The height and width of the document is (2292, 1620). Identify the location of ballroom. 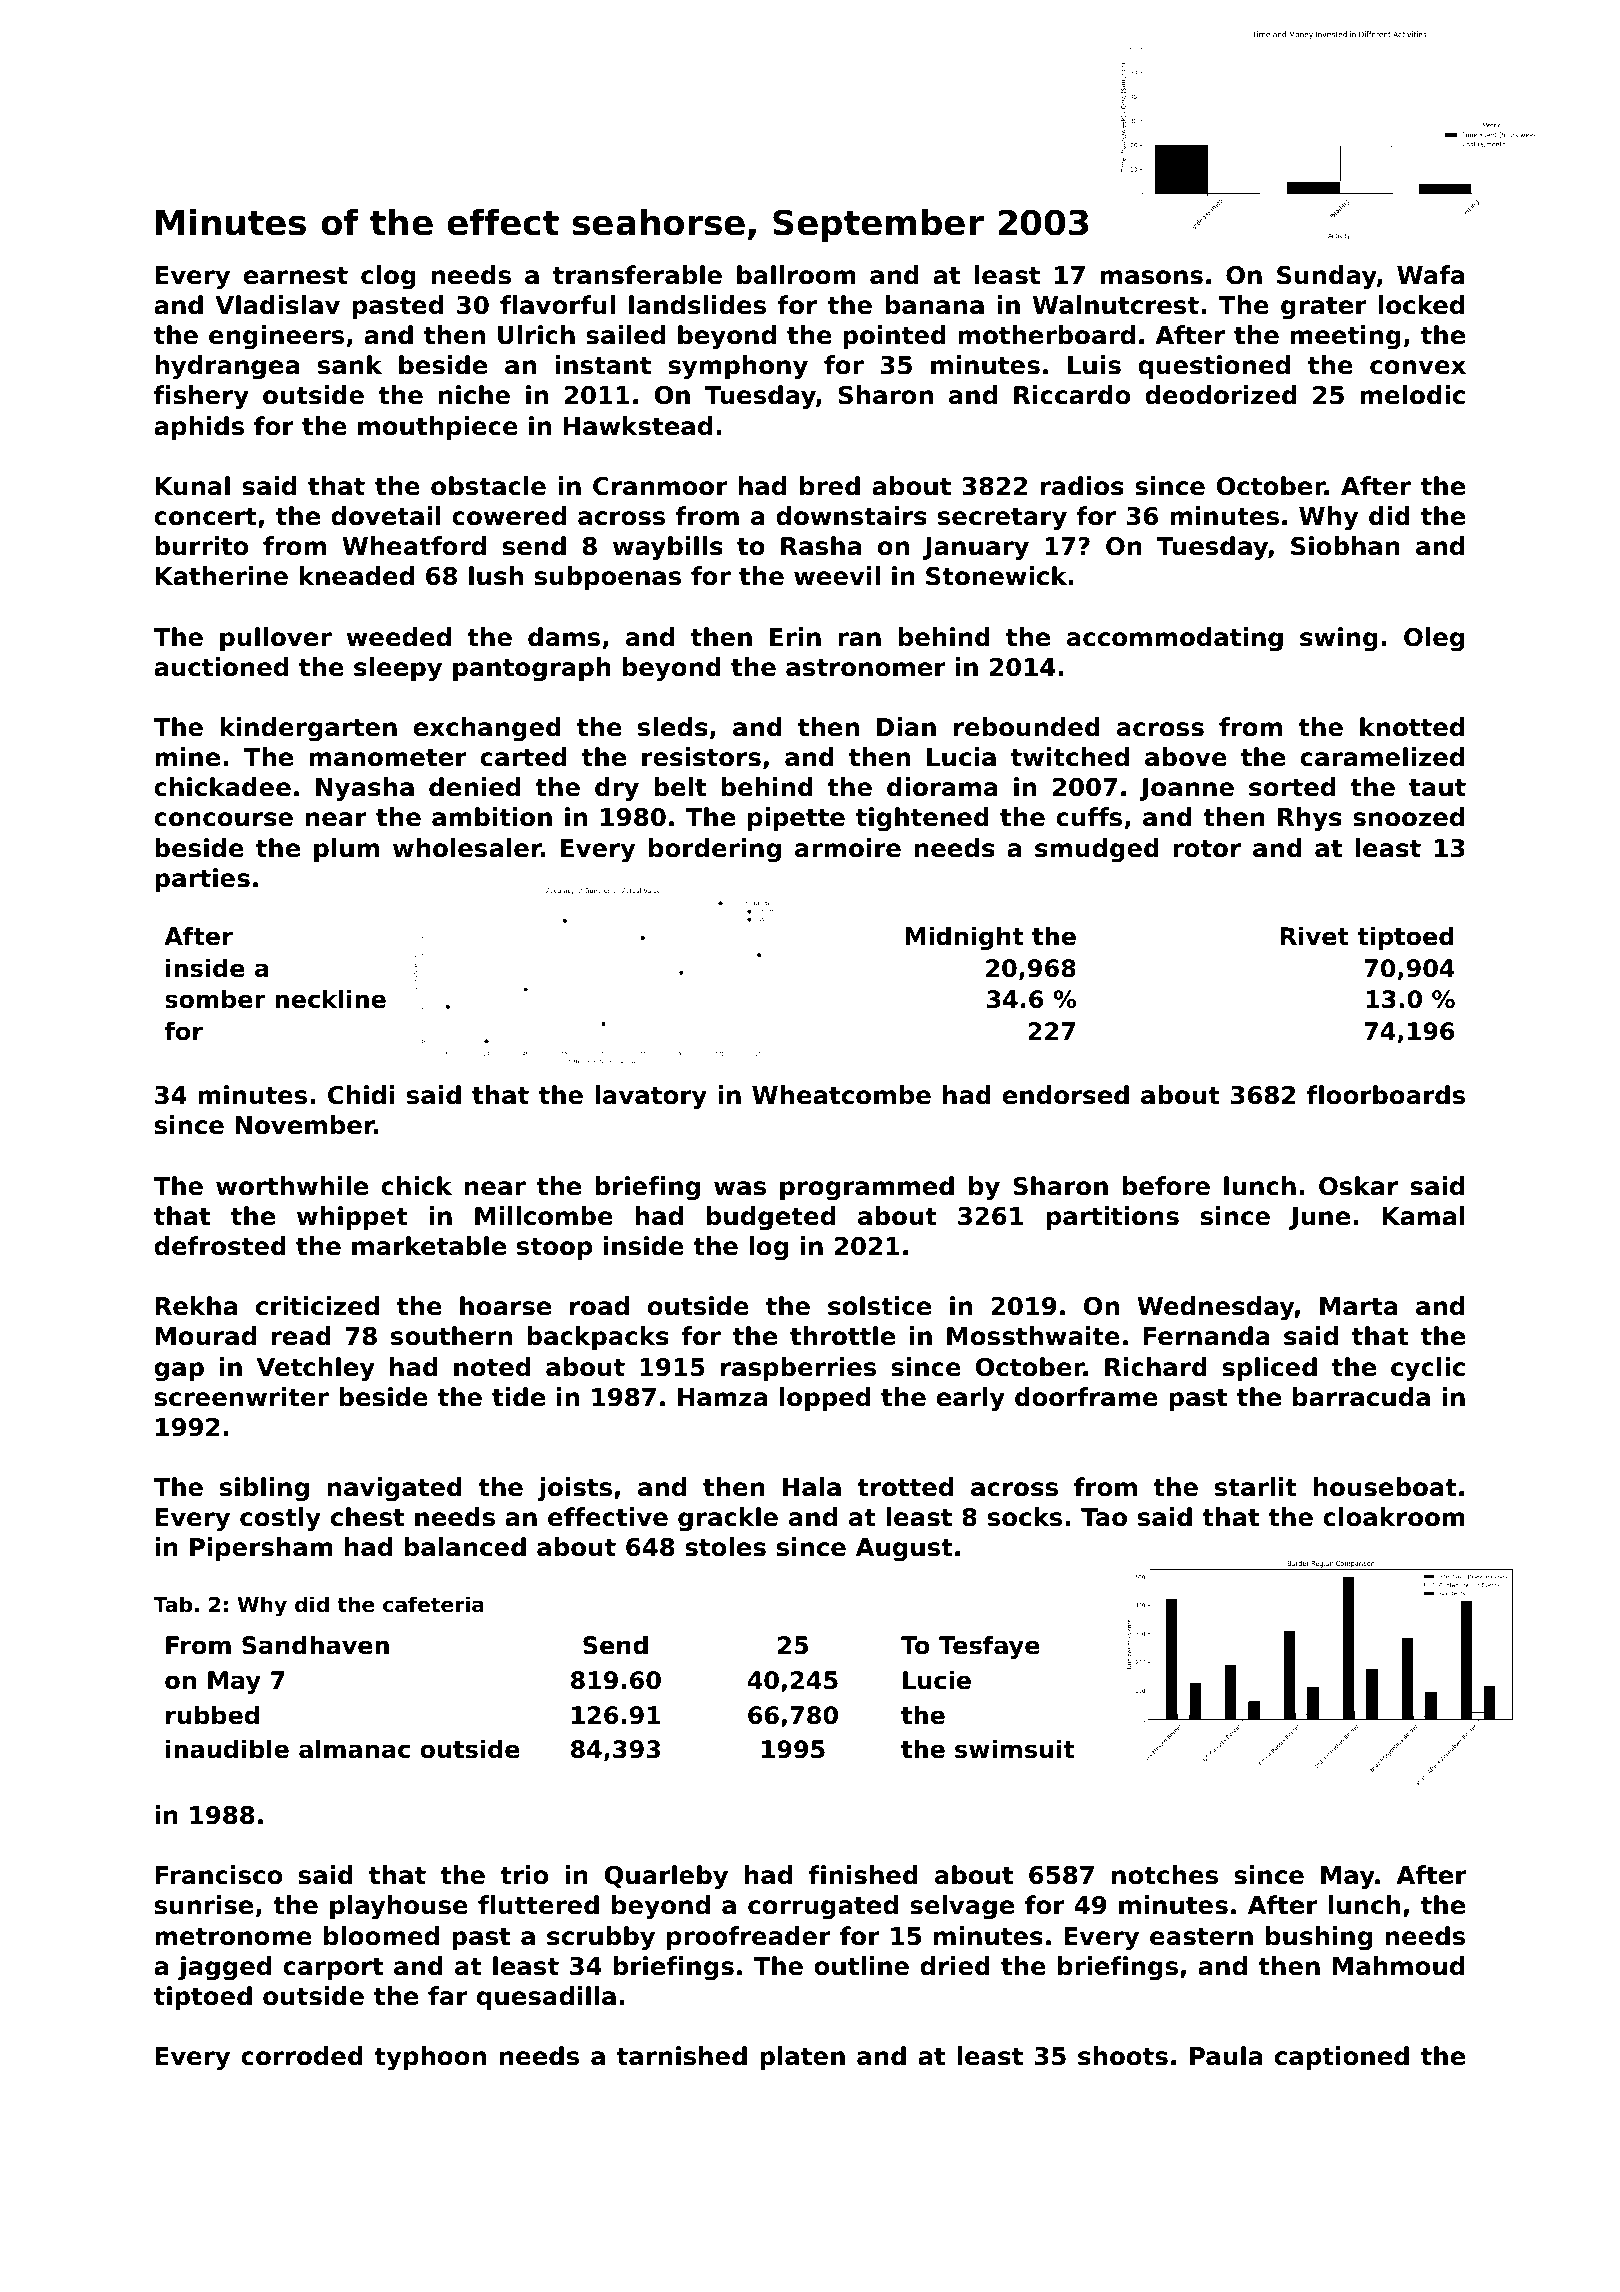
(796, 275).
